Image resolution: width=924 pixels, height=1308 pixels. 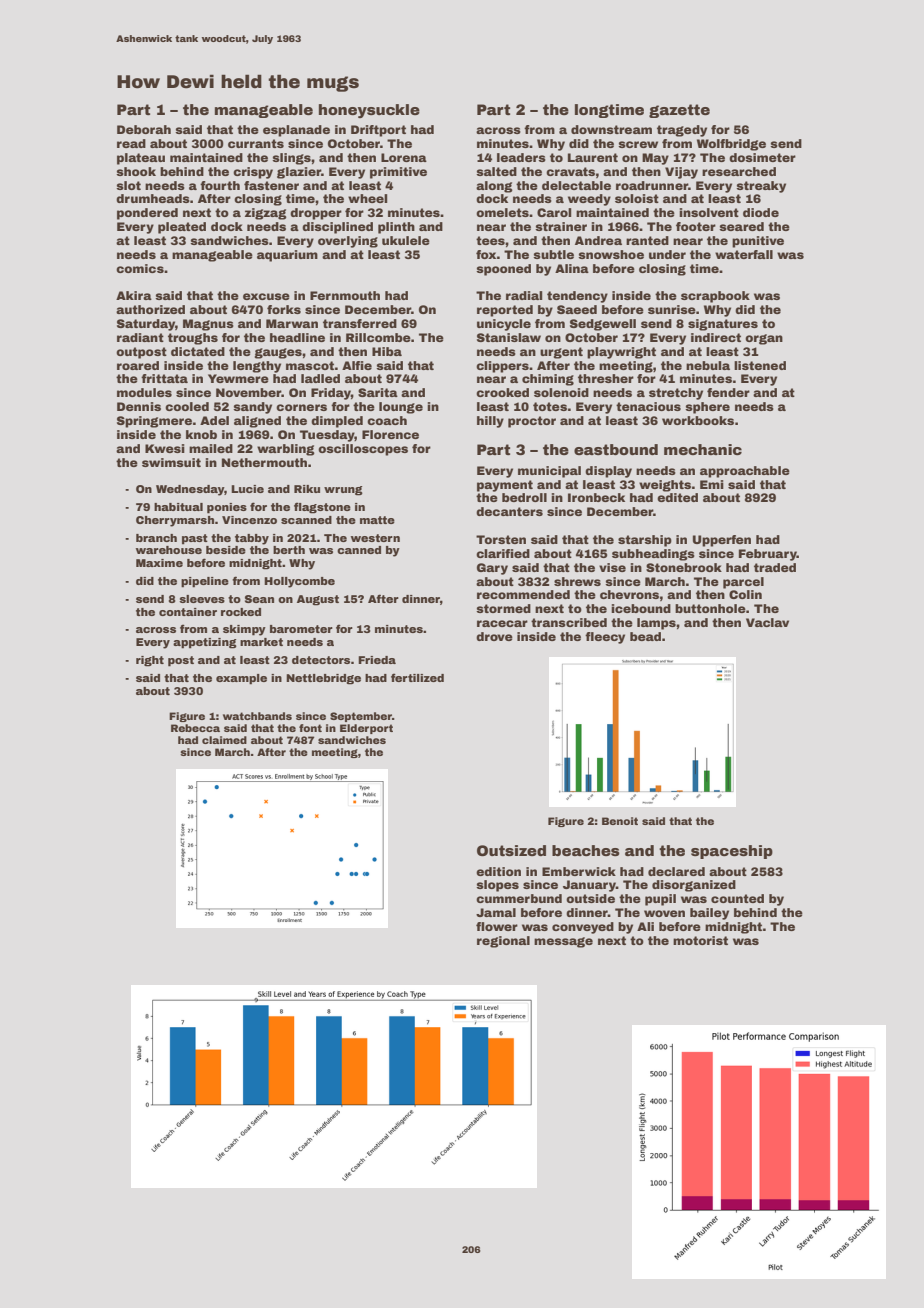 What do you see at coordinates (224, 740) in the document?
I see `claimed` at bounding box center [224, 740].
